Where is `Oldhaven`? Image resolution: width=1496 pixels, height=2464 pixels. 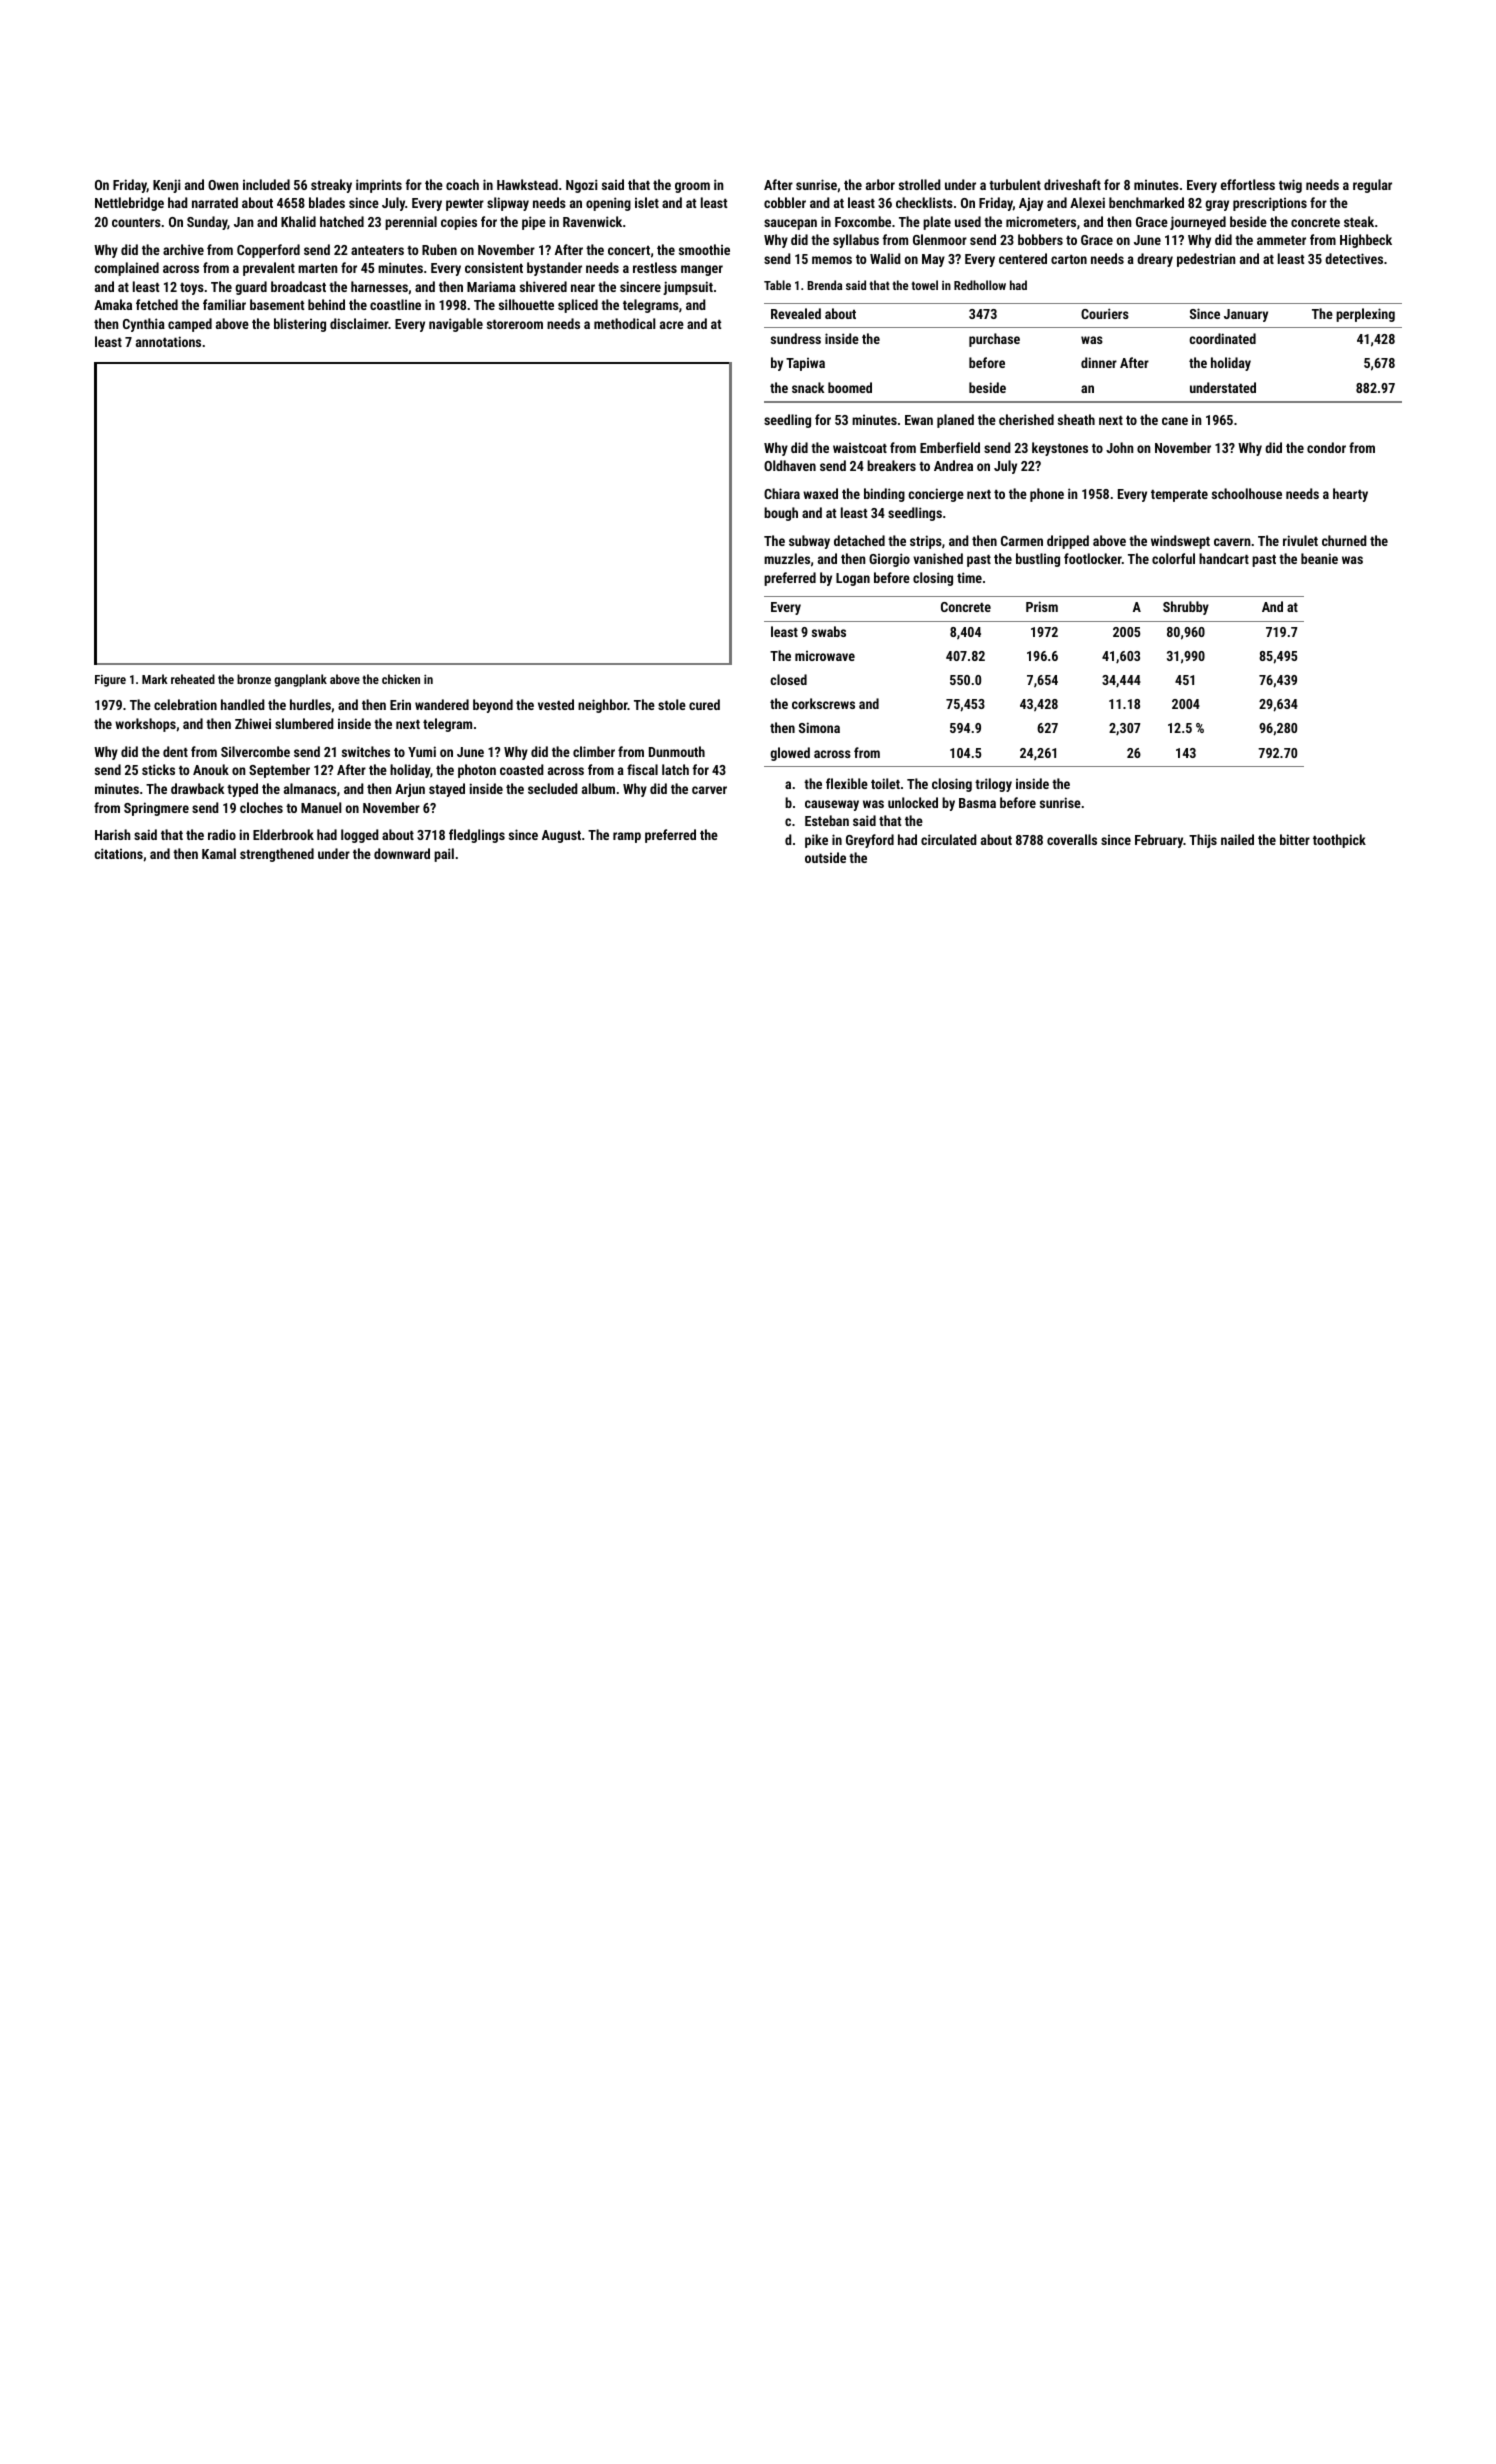
Oldhaven is located at coordinates (790, 465).
